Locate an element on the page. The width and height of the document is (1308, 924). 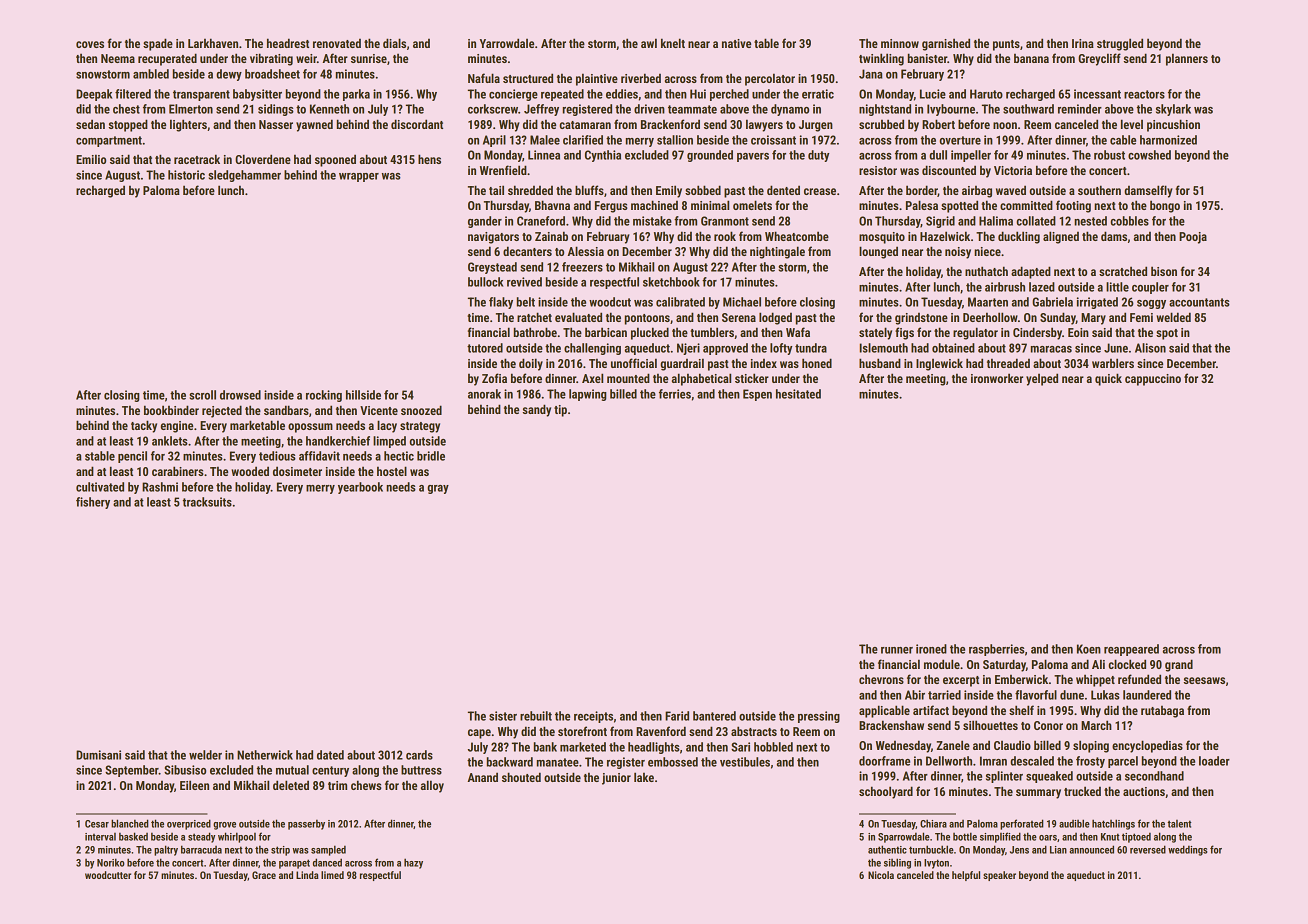
Noriko is located at coordinates (111, 862).
